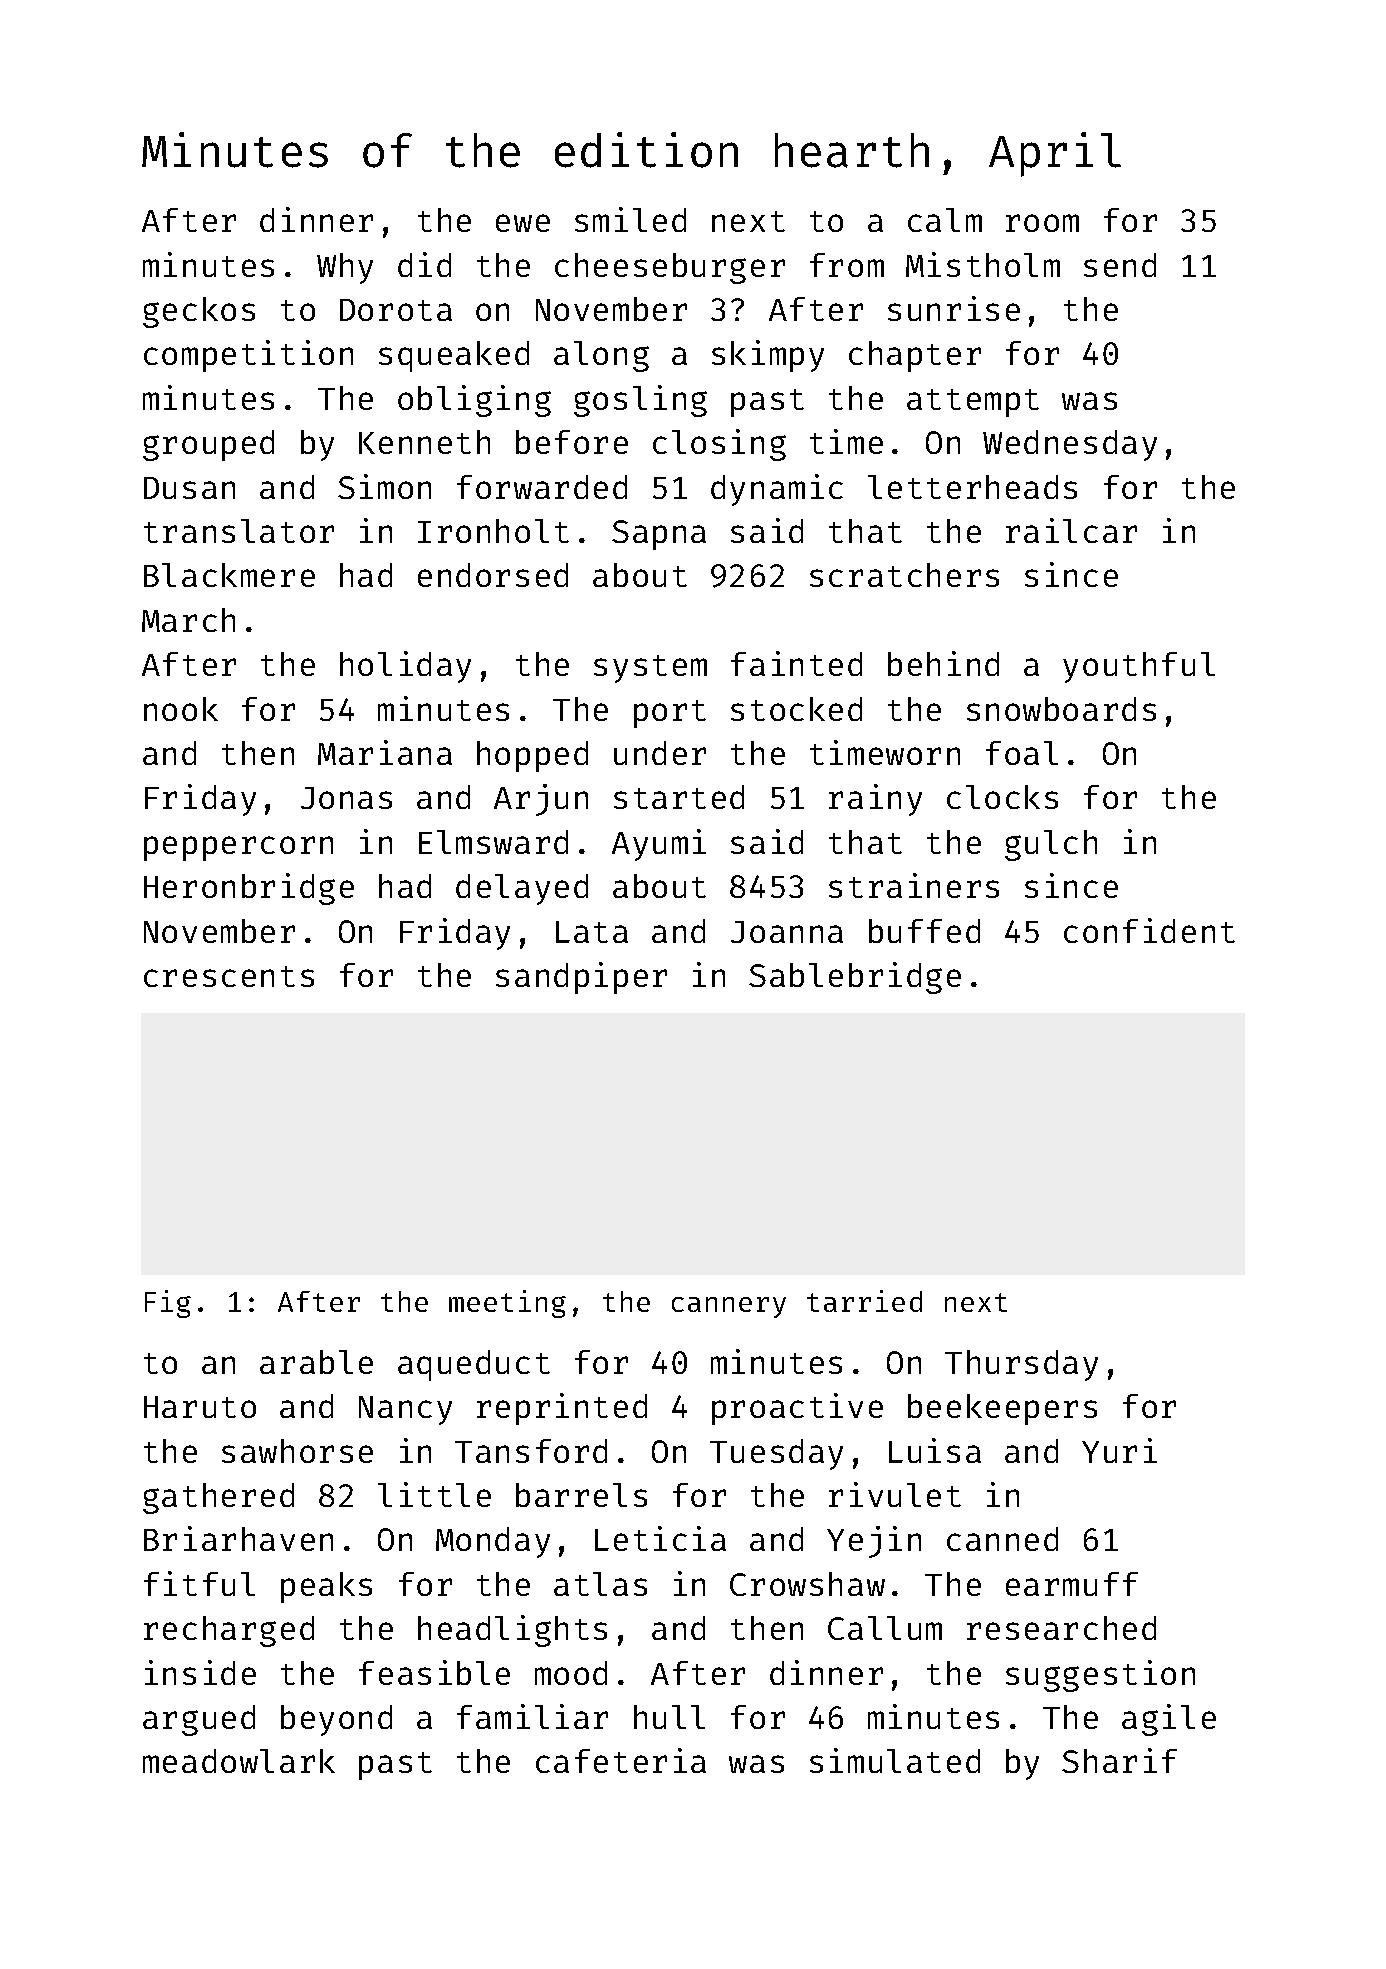 The width and height of the image is (1386, 1969). I want to click on smiled, so click(630, 219).
